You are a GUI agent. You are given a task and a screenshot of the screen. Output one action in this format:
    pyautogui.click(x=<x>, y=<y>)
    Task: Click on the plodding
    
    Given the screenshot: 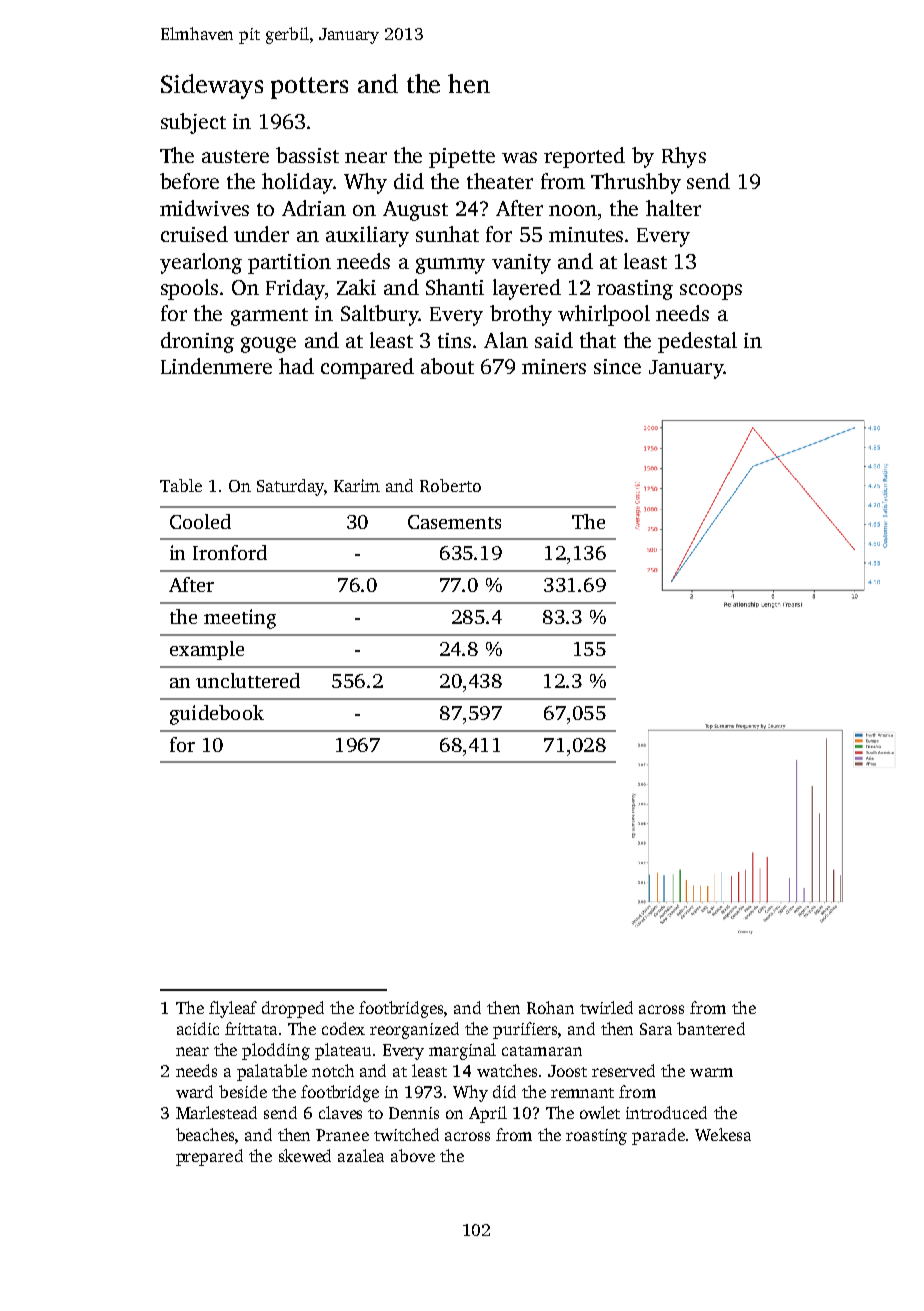 What is the action you would take?
    pyautogui.click(x=276, y=1051)
